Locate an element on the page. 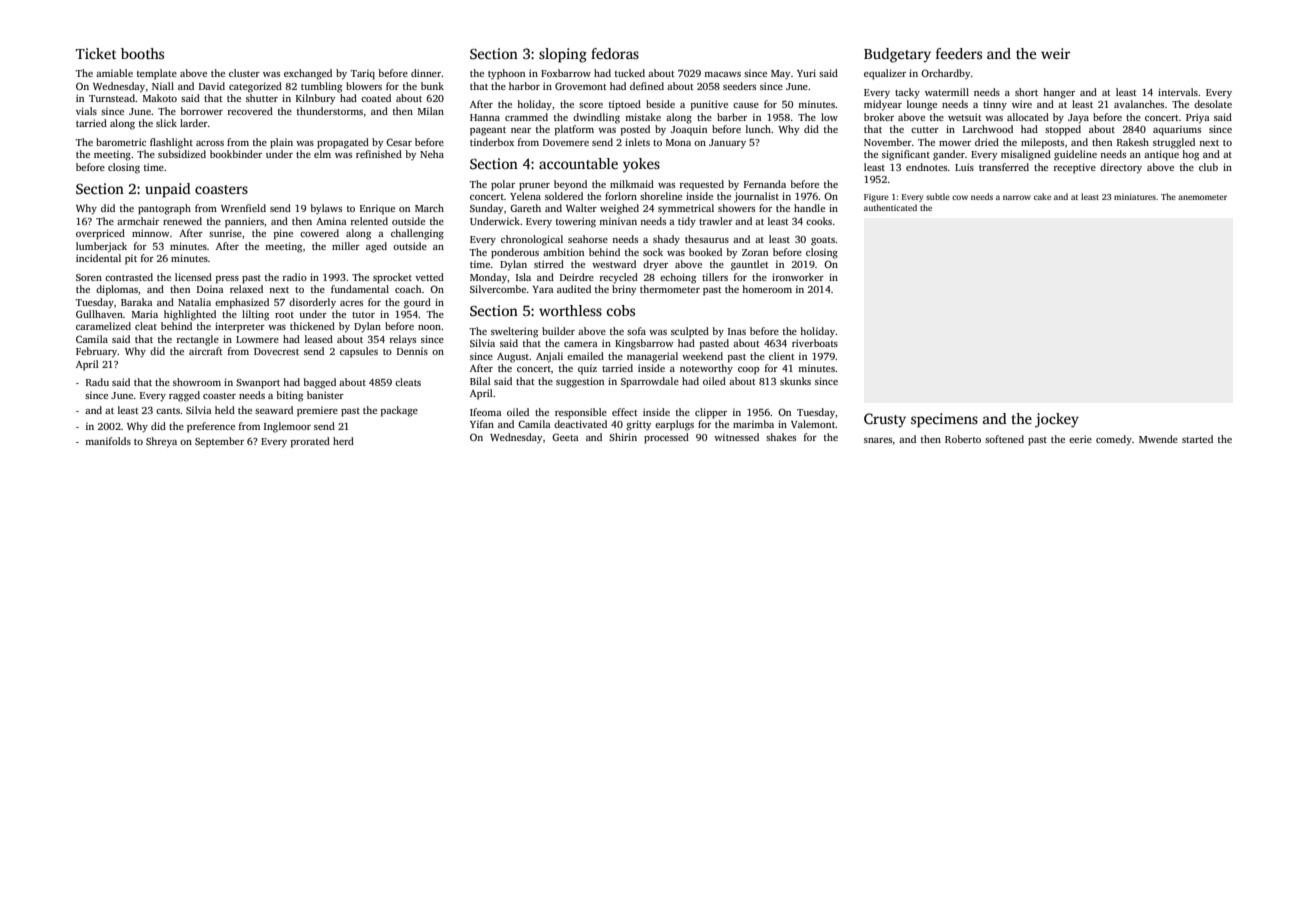  feeders is located at coordinates (959, 53).
